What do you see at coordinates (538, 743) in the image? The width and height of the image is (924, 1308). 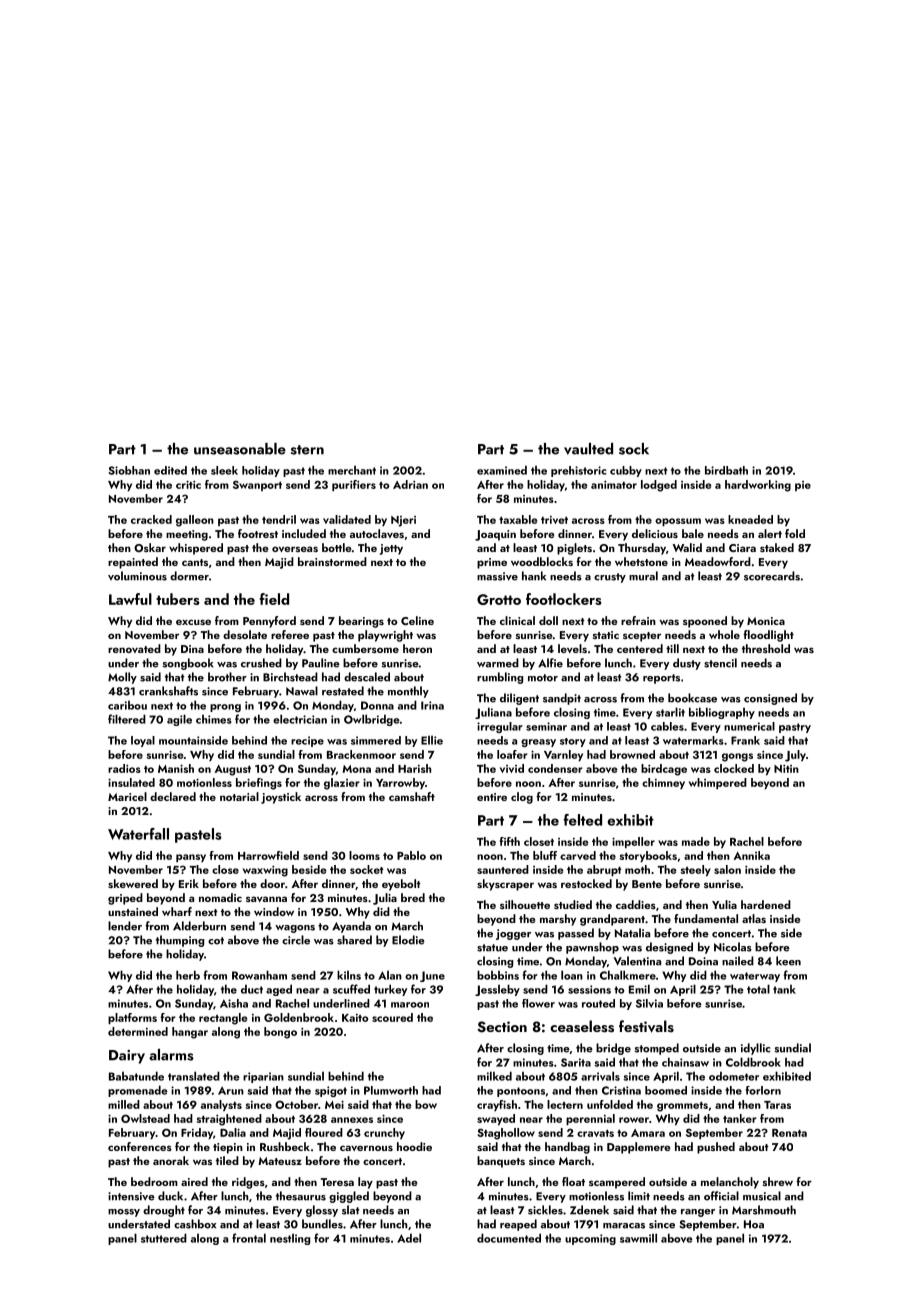 I see `greasy` at bounding box center [538, 743].
